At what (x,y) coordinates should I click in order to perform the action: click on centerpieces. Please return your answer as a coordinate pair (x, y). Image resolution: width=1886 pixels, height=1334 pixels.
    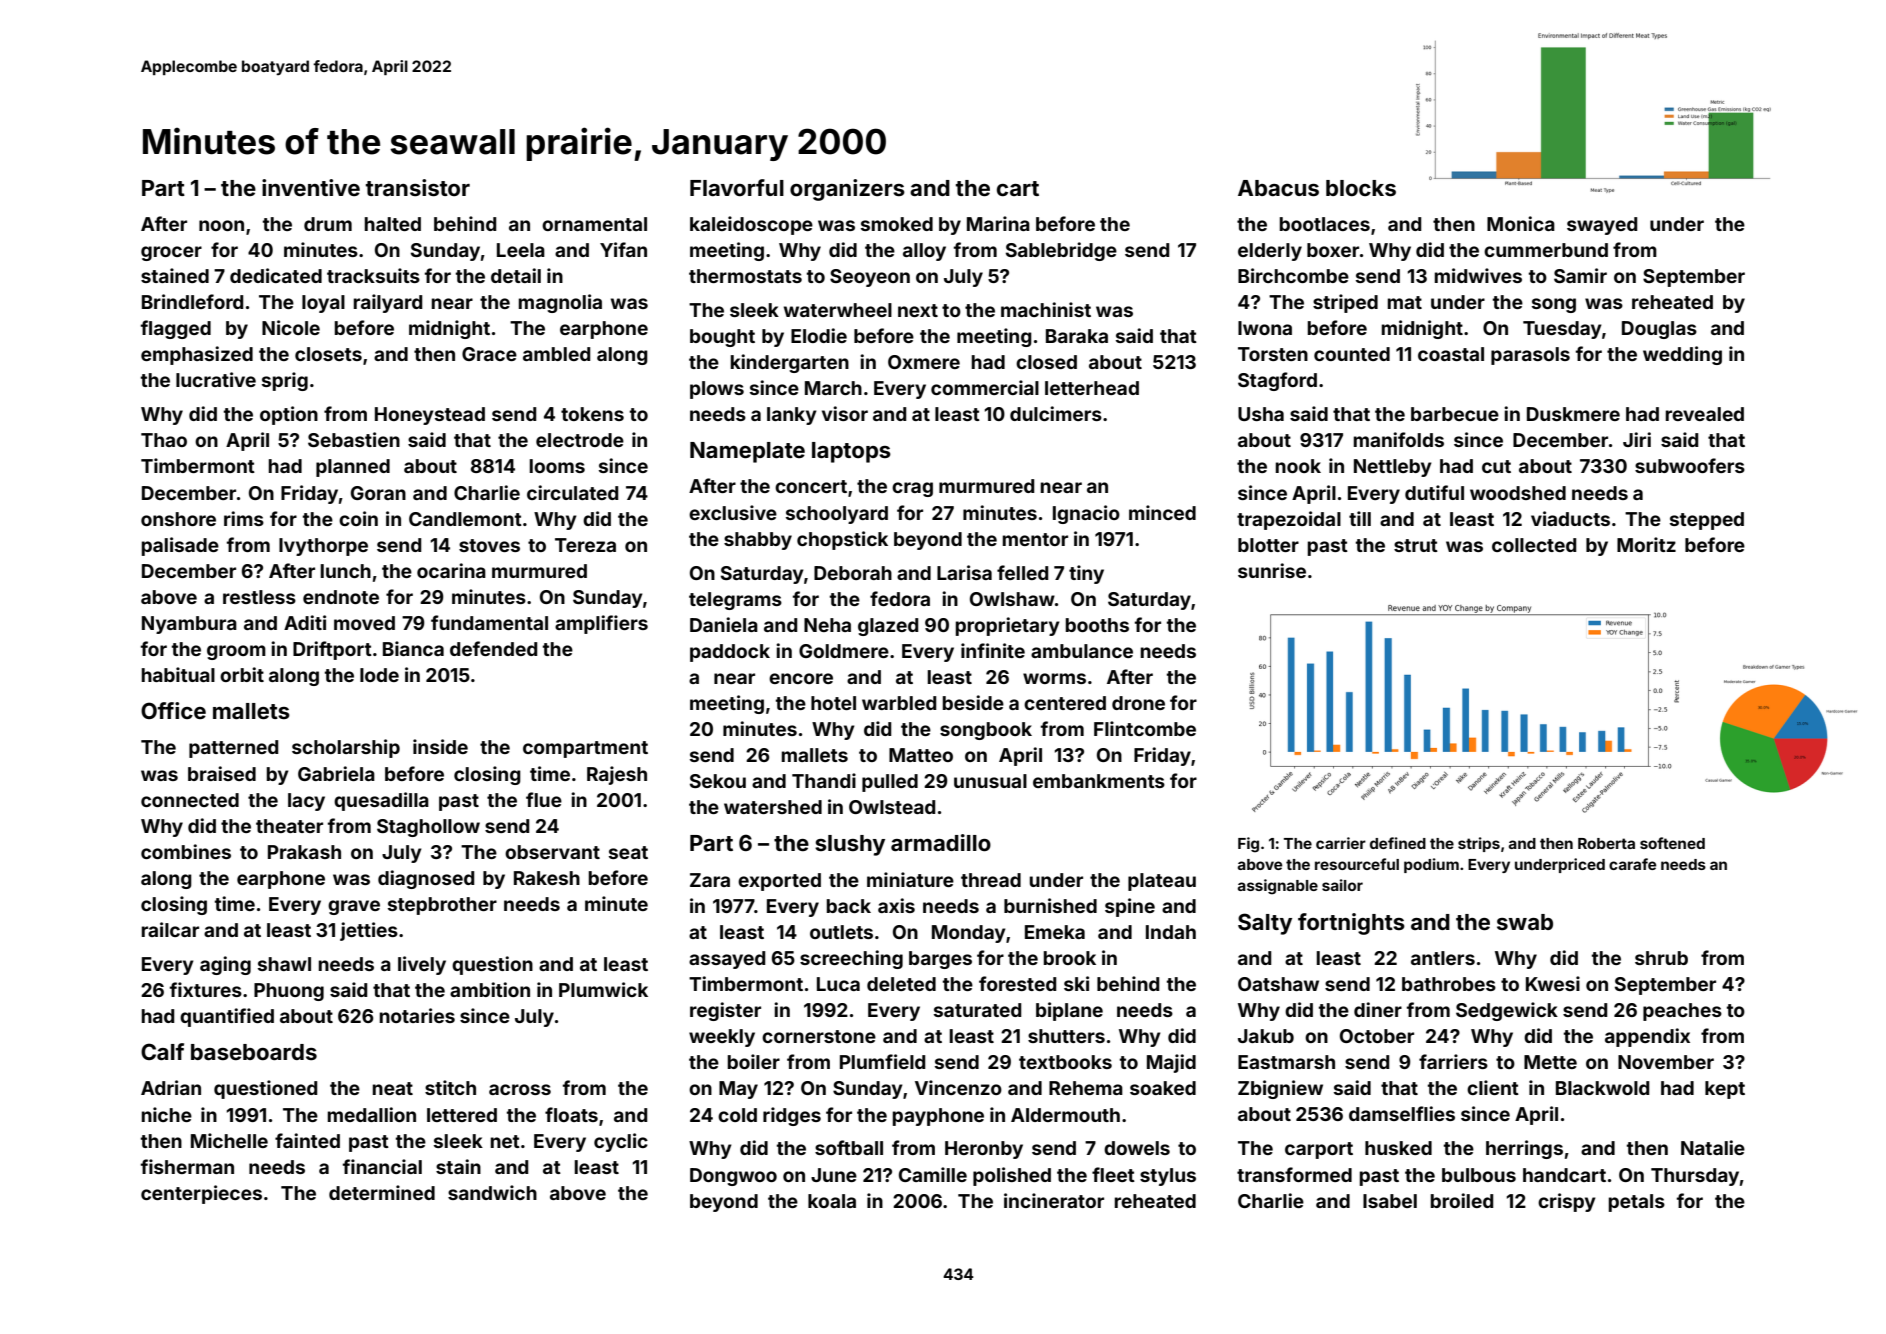
    Looking at the image, I should click on (201, 1194).
